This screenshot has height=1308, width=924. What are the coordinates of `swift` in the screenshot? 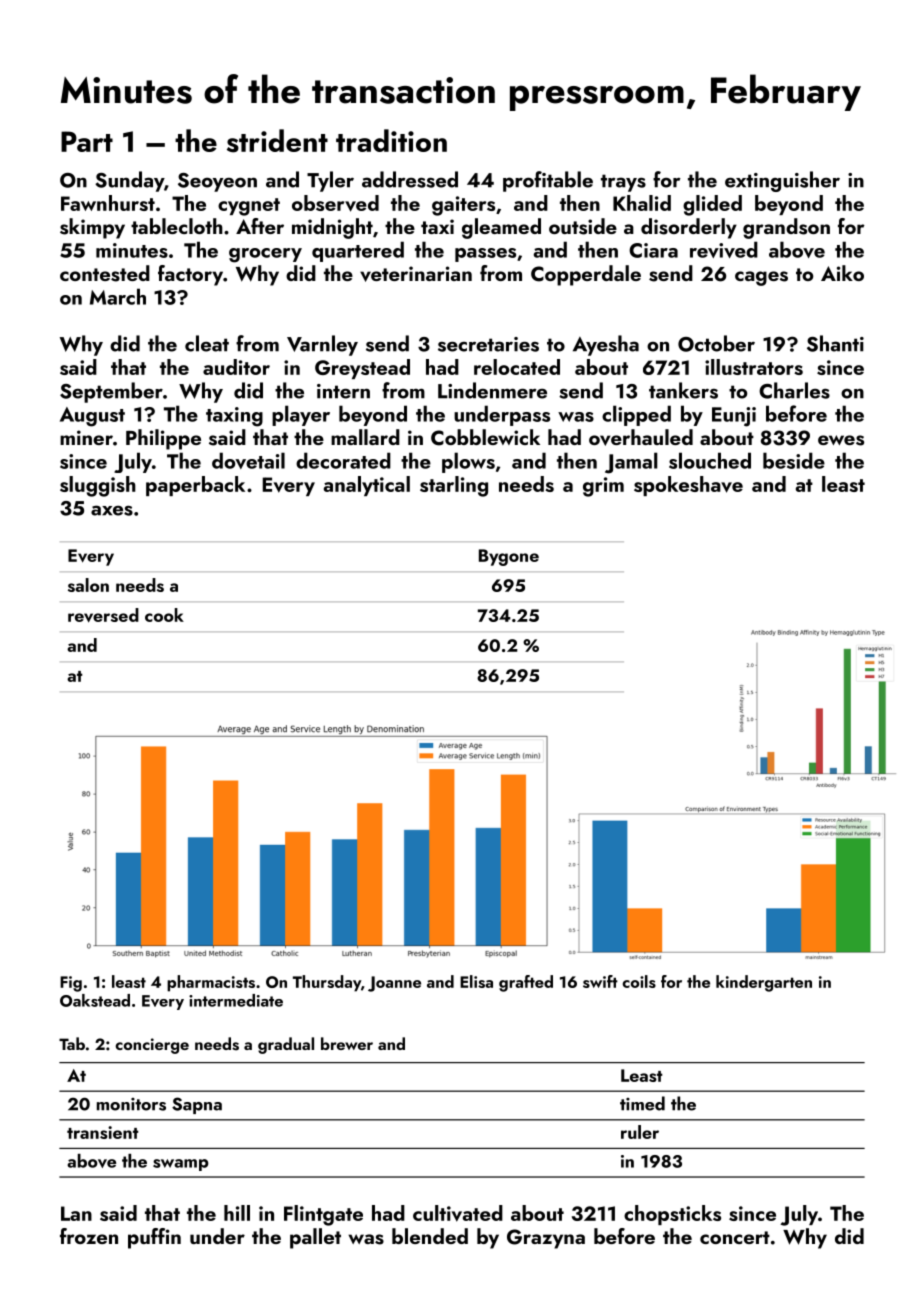 It's located at (600, 981).
